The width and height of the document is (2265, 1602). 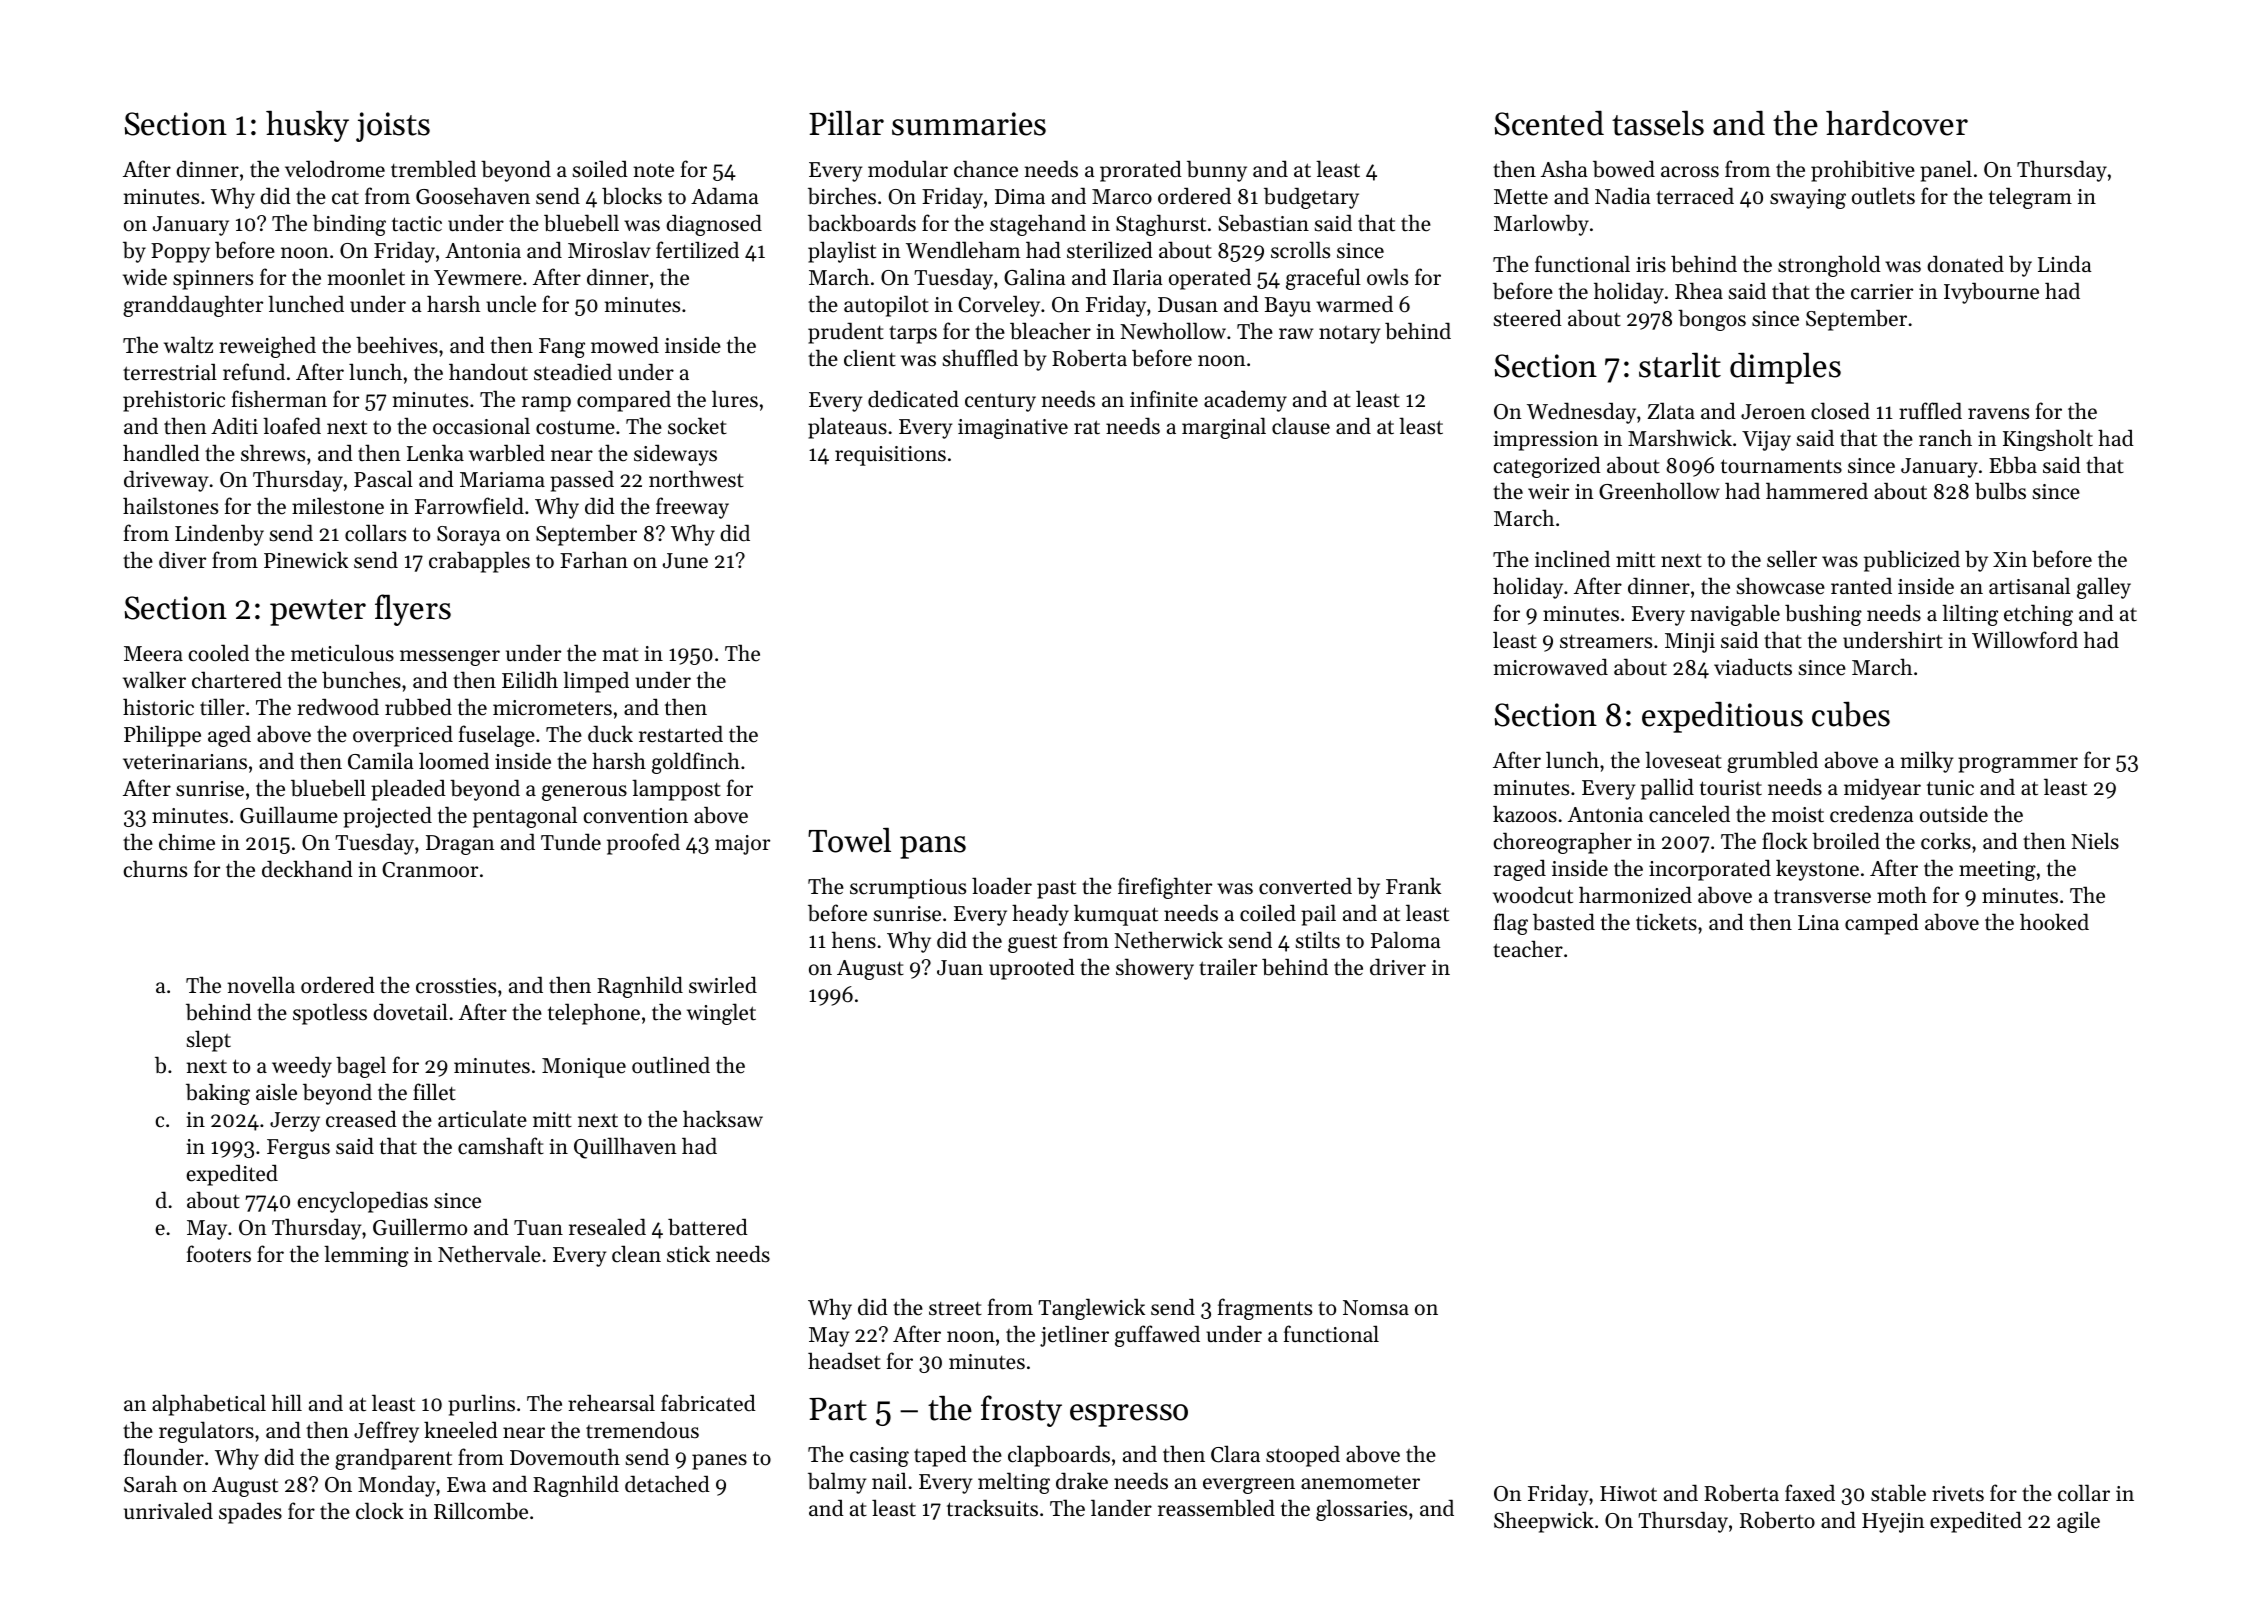 I want to click on canceled, so click(x=1689, y=814).
